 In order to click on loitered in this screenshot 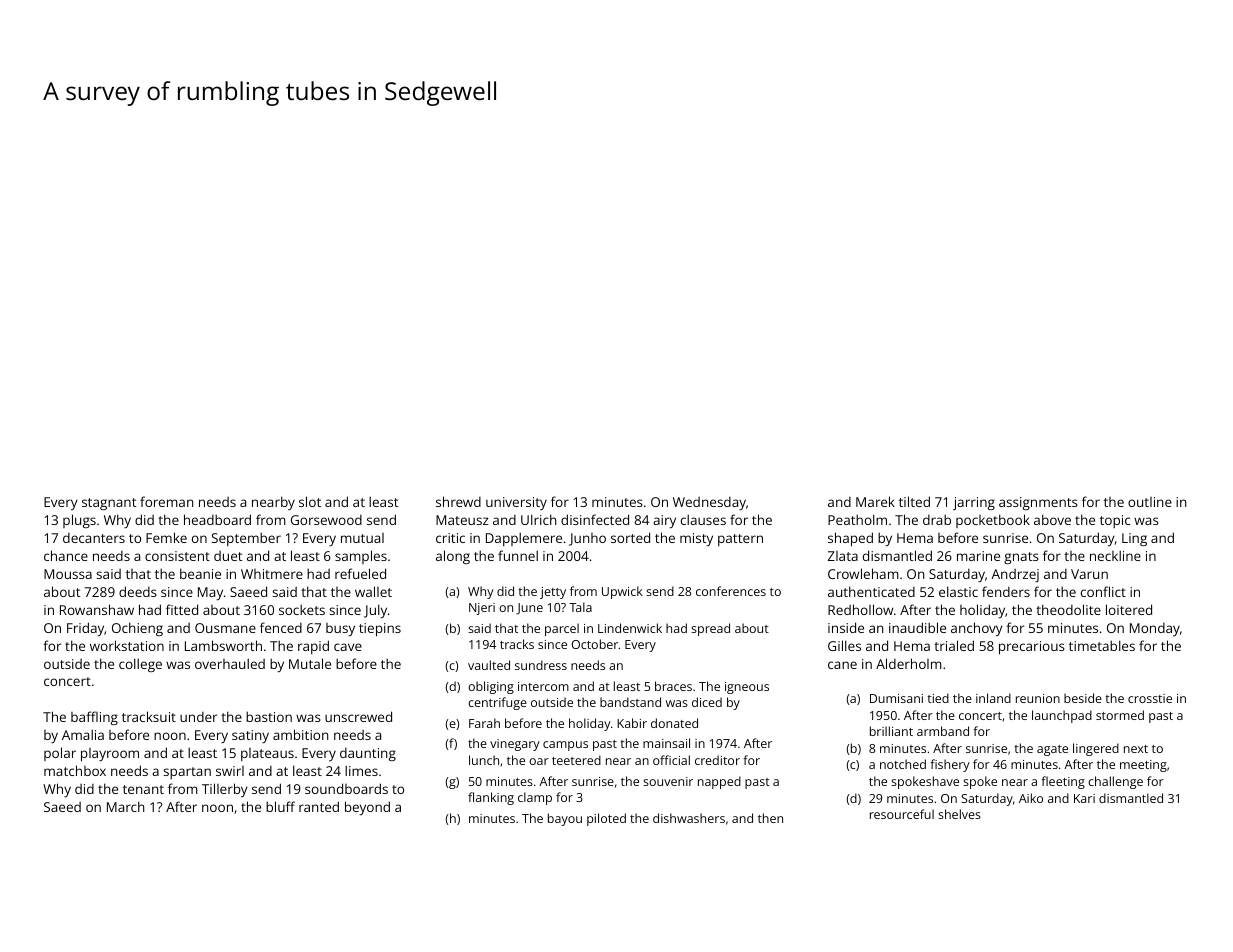, I will do `click(1129, 609)`.
